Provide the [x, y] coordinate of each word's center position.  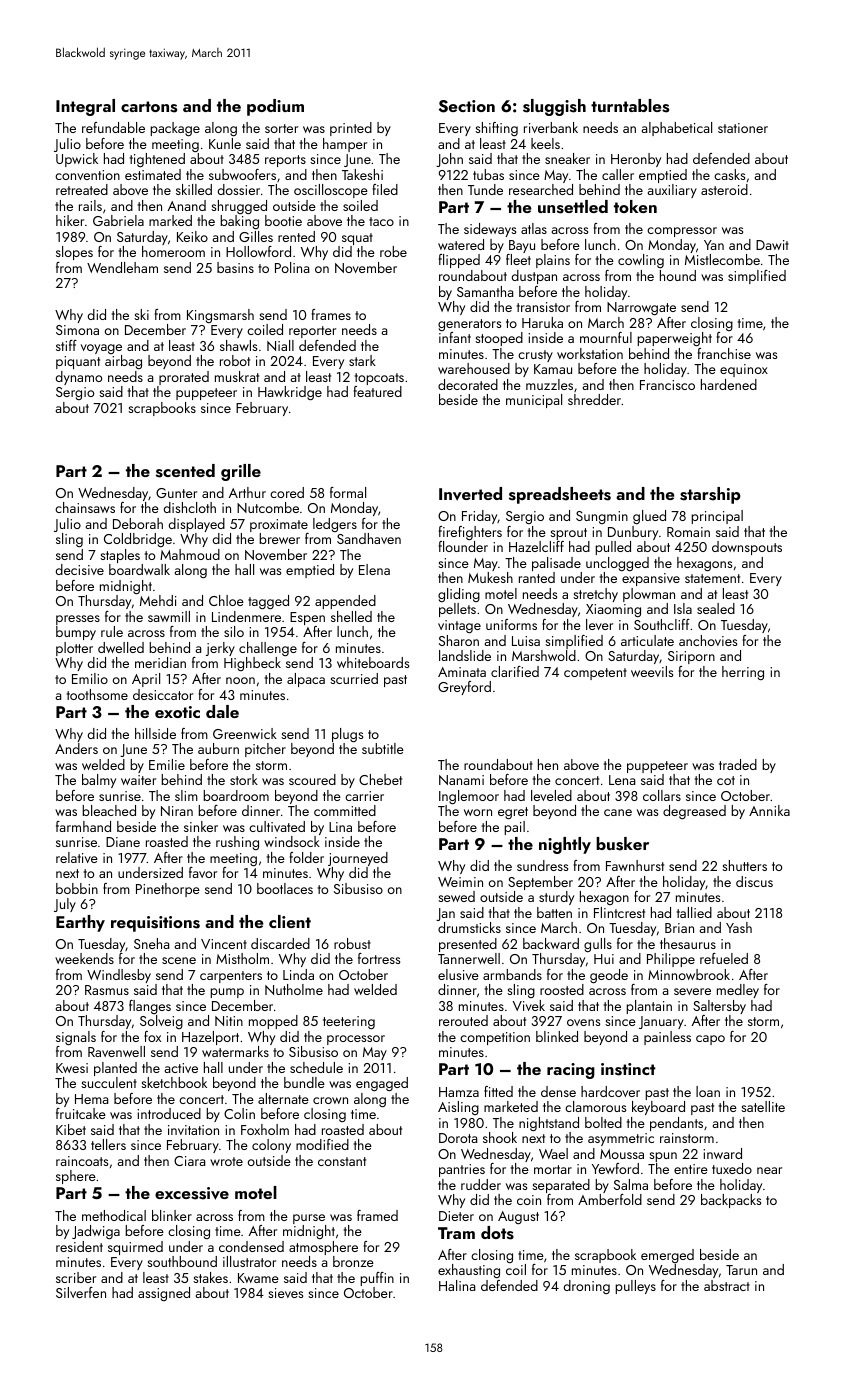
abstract [727, 1285]
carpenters [231, 977]
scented [185, 471]
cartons [149, 107]
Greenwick [245, 733]
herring [743, 673]
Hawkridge [290, 393]
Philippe [671, 960]
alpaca [306, 680]
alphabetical [676, 129]
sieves [285, 1293]
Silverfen [81, 1292]
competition [495, 1038]
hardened [729, 384]
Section [467, 106]
